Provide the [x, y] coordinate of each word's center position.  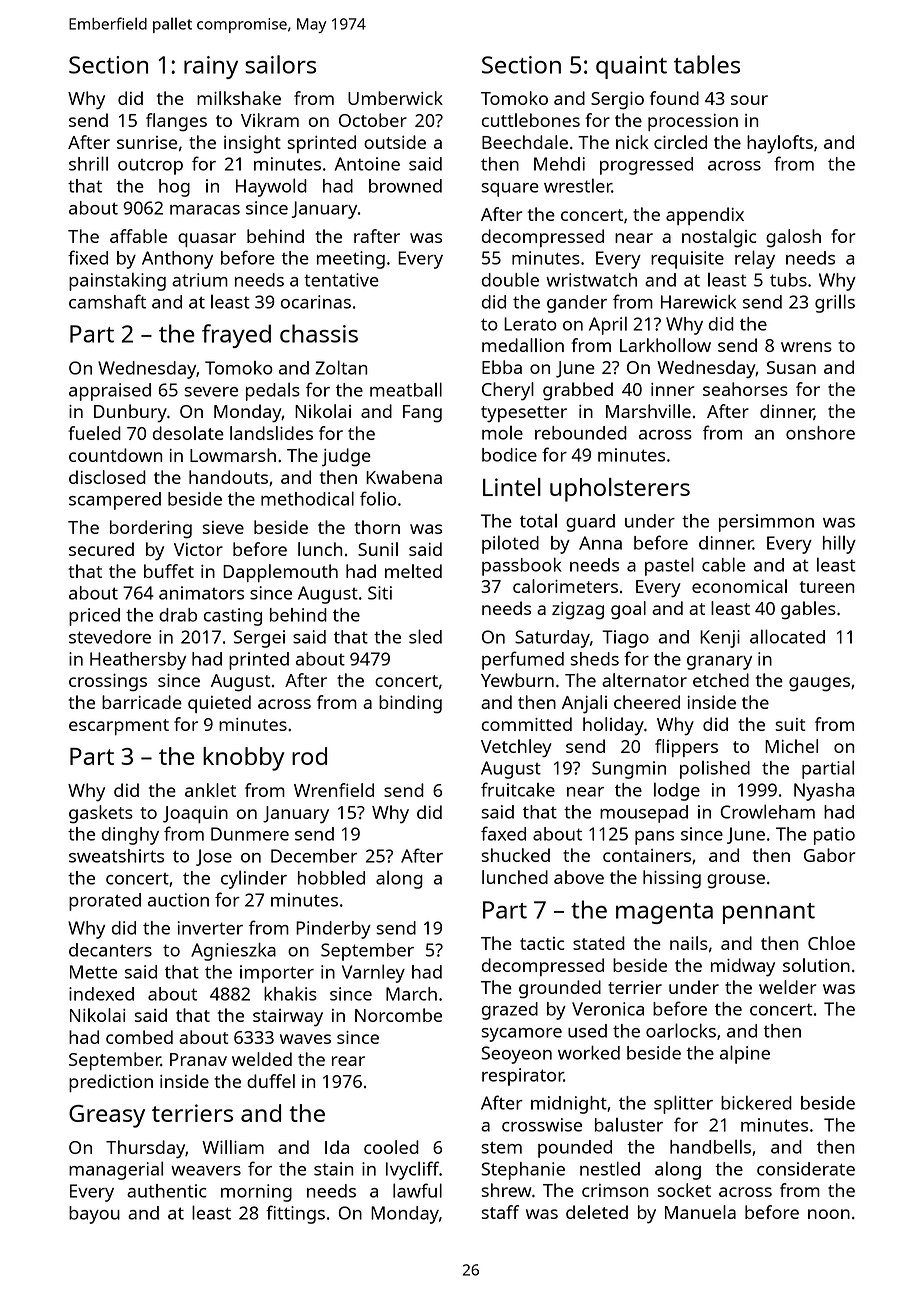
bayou [94, 1215]
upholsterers [620, 490]
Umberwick [395, 98]
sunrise [147, 142]
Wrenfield [334, 790]
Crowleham [767, 811]
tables [707, 64]
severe [211, 392]
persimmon [766, 523]
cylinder [254, 879]
